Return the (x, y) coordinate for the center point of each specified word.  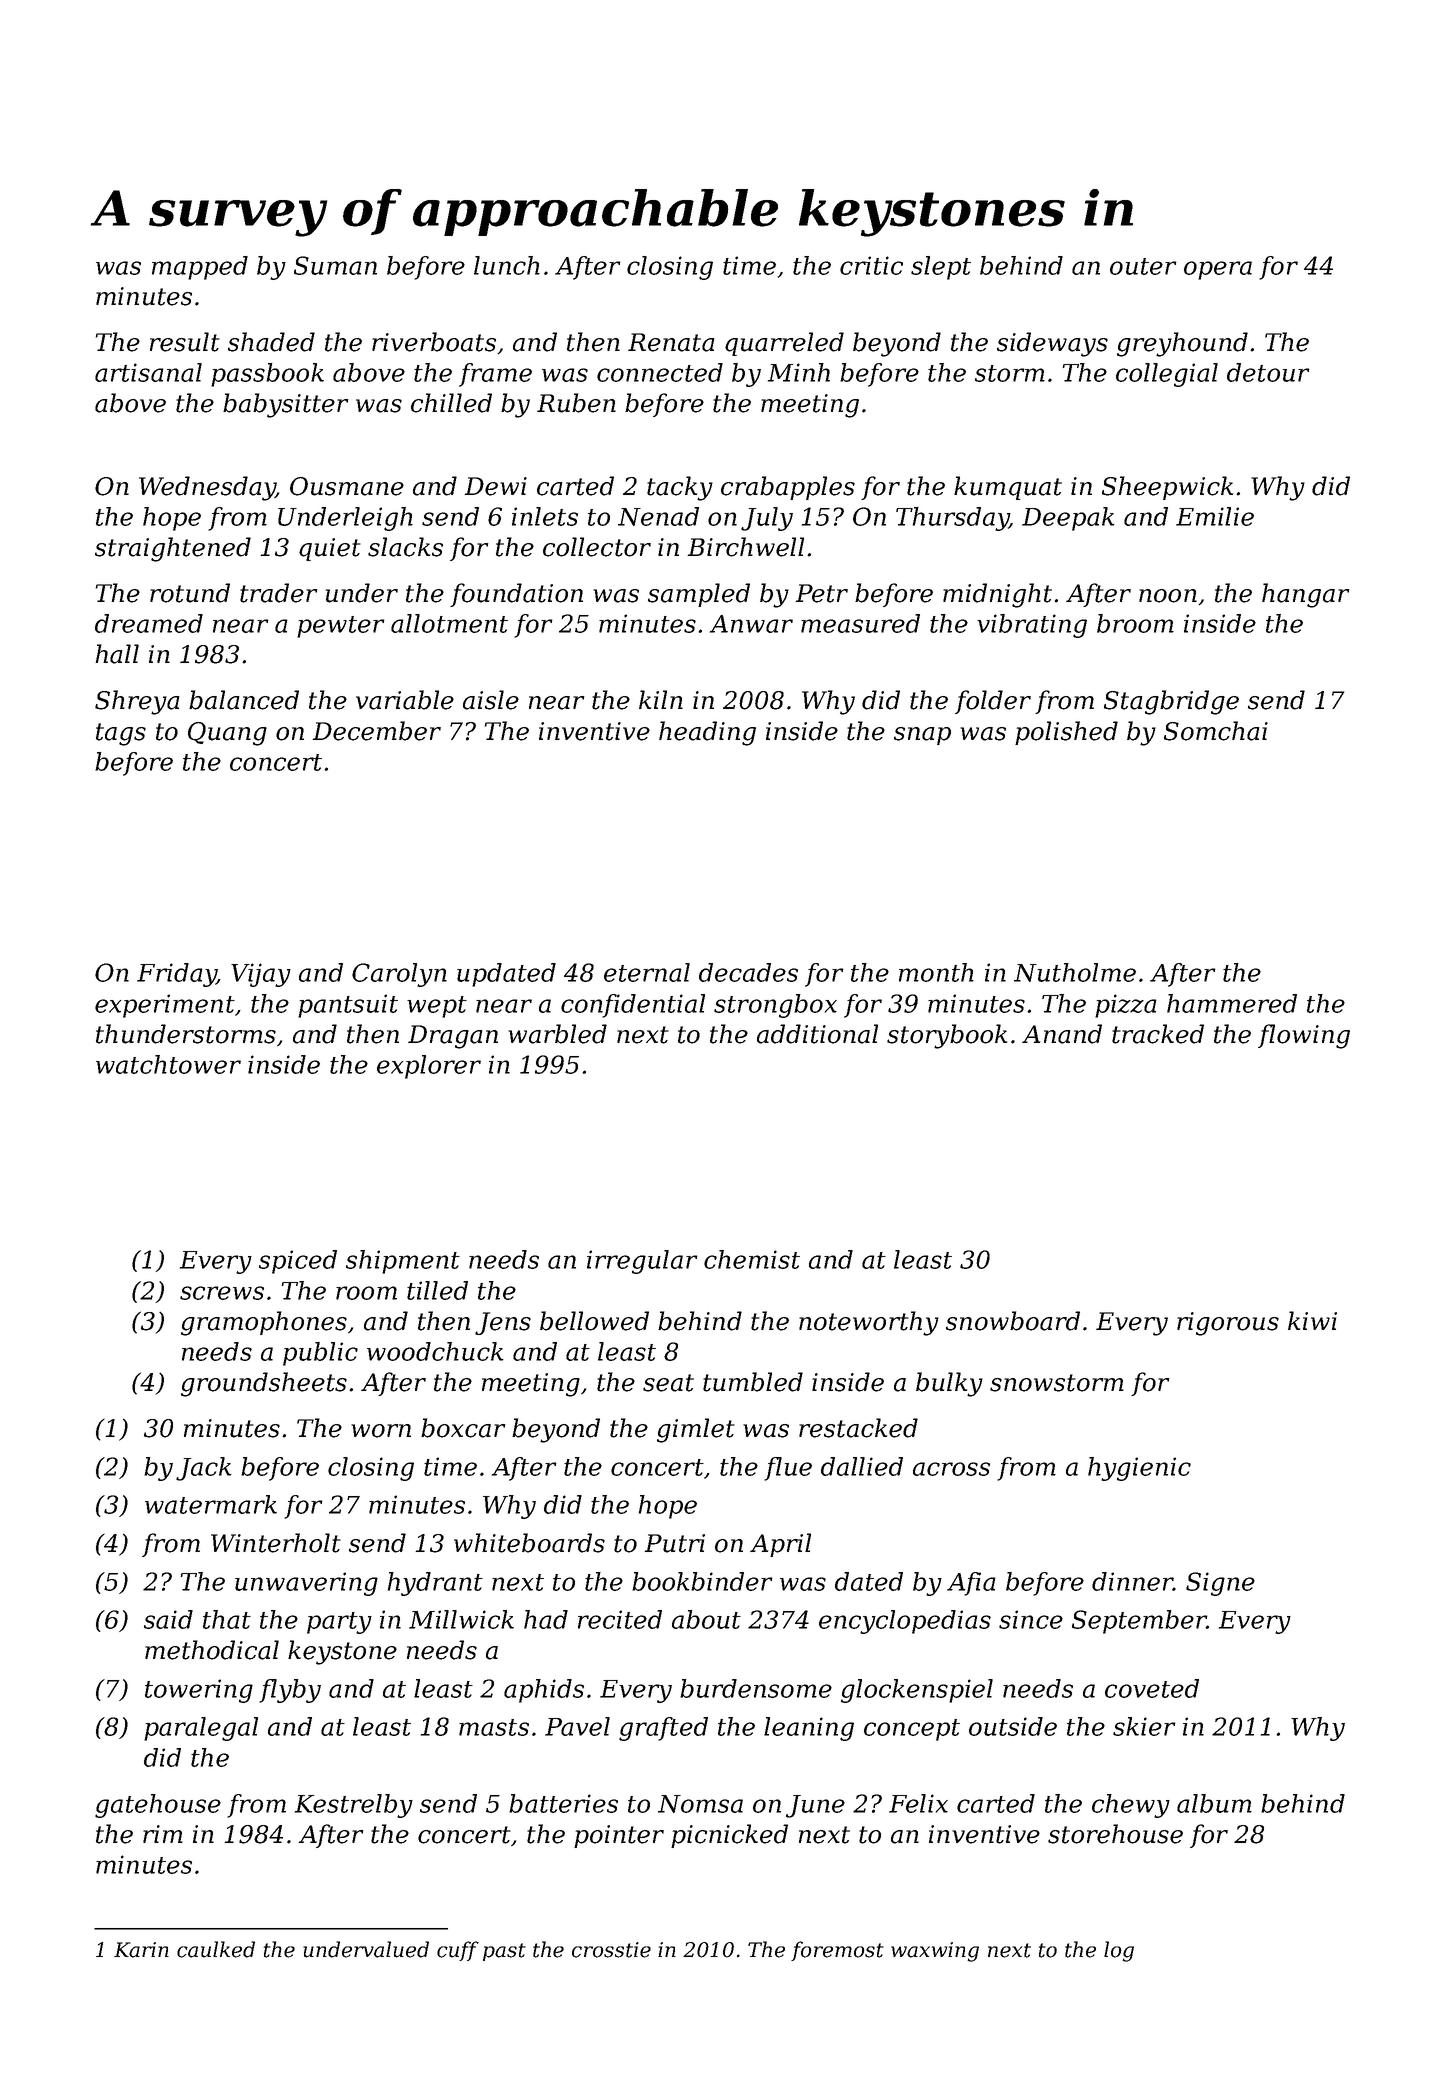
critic (871, 265)
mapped (200, 268)
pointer (619, 1836)
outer (1143, 266)
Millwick (461, 1619)
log (1119, 1951)
